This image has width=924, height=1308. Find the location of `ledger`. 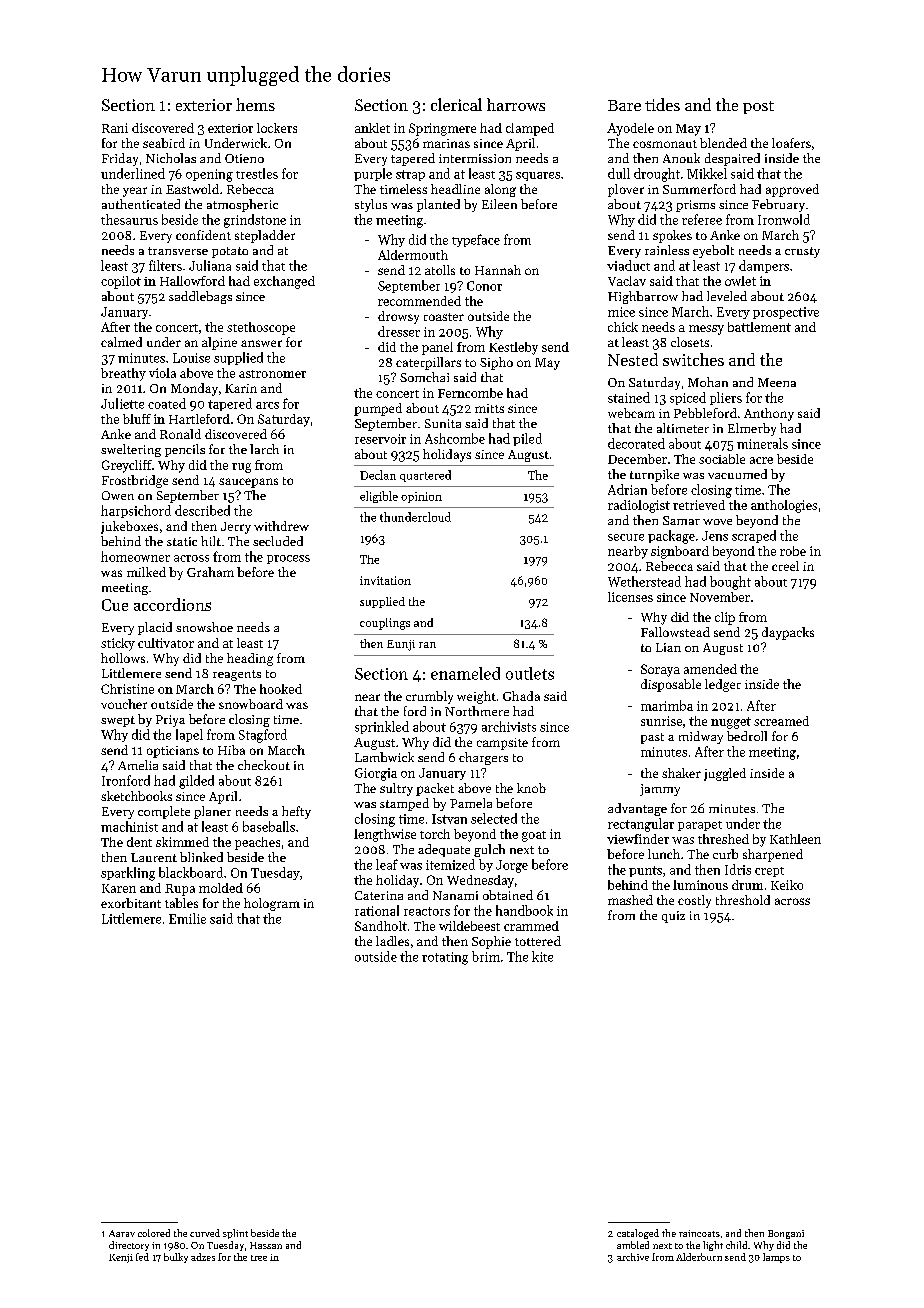

ledger is located at coordinates (723, 685).
